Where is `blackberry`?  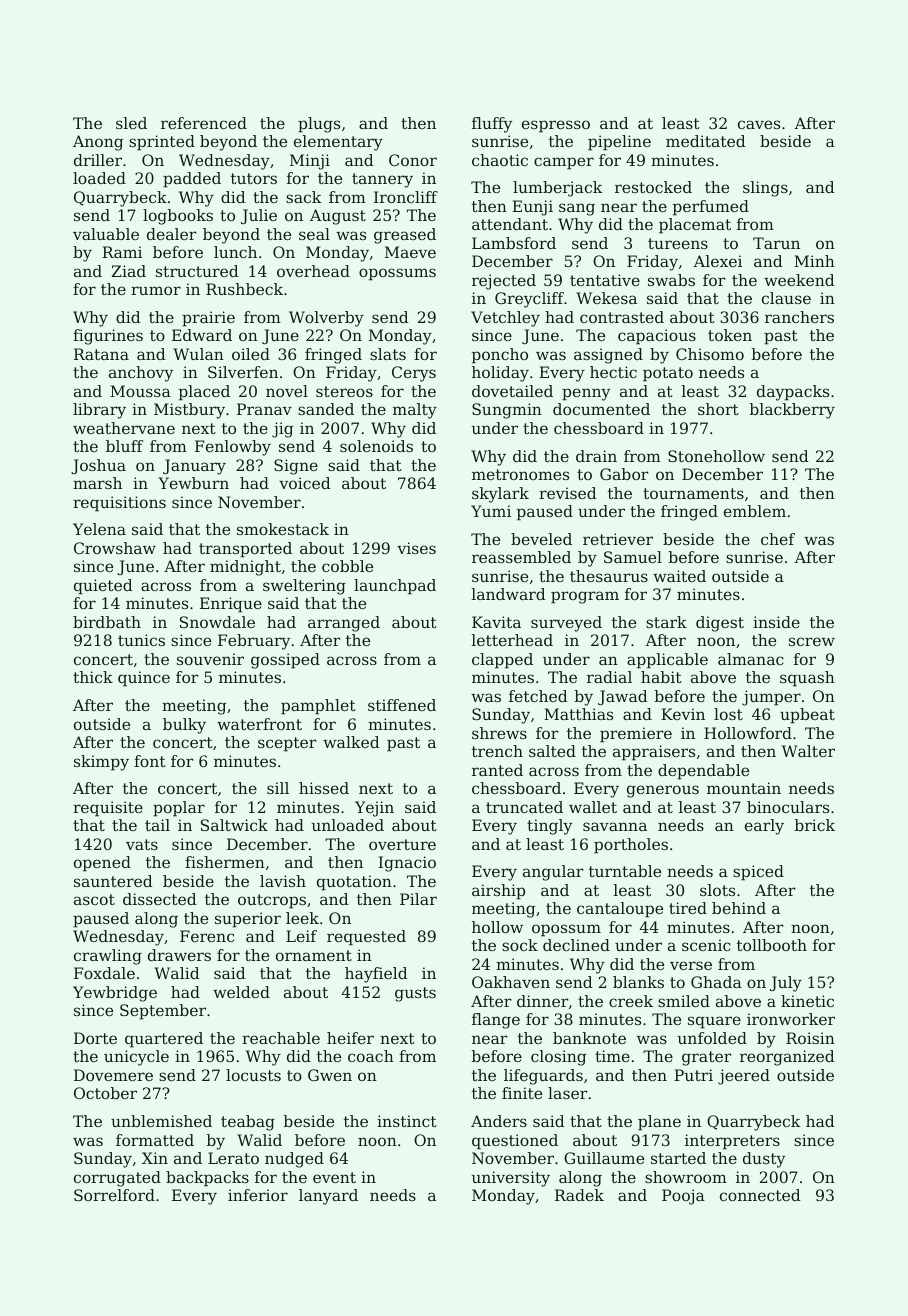
blackberry is located at coordinates (792, 411).
